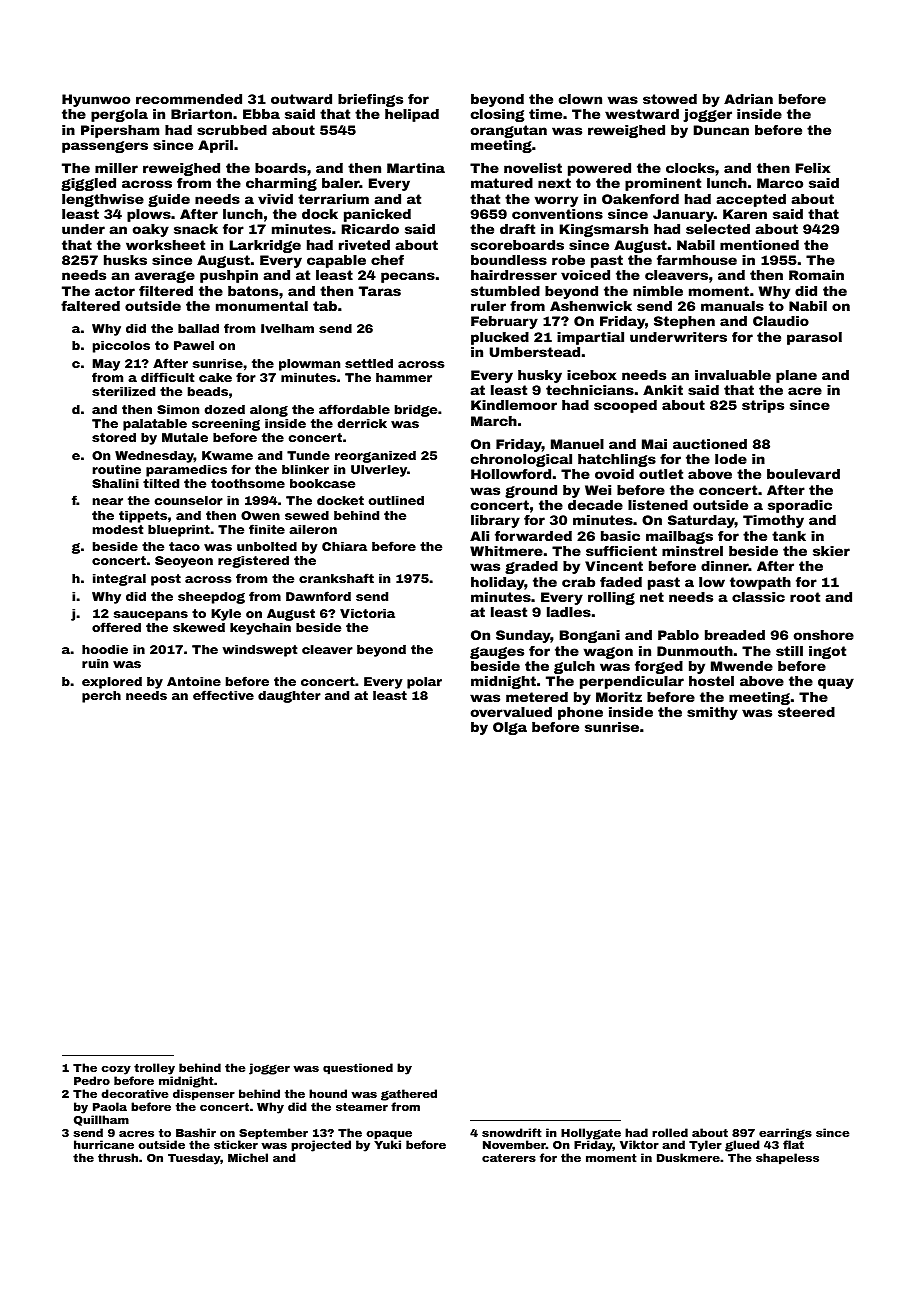 This screenshot has height=1304, width=918. I want to click on boulevard, so click(803, 474).
